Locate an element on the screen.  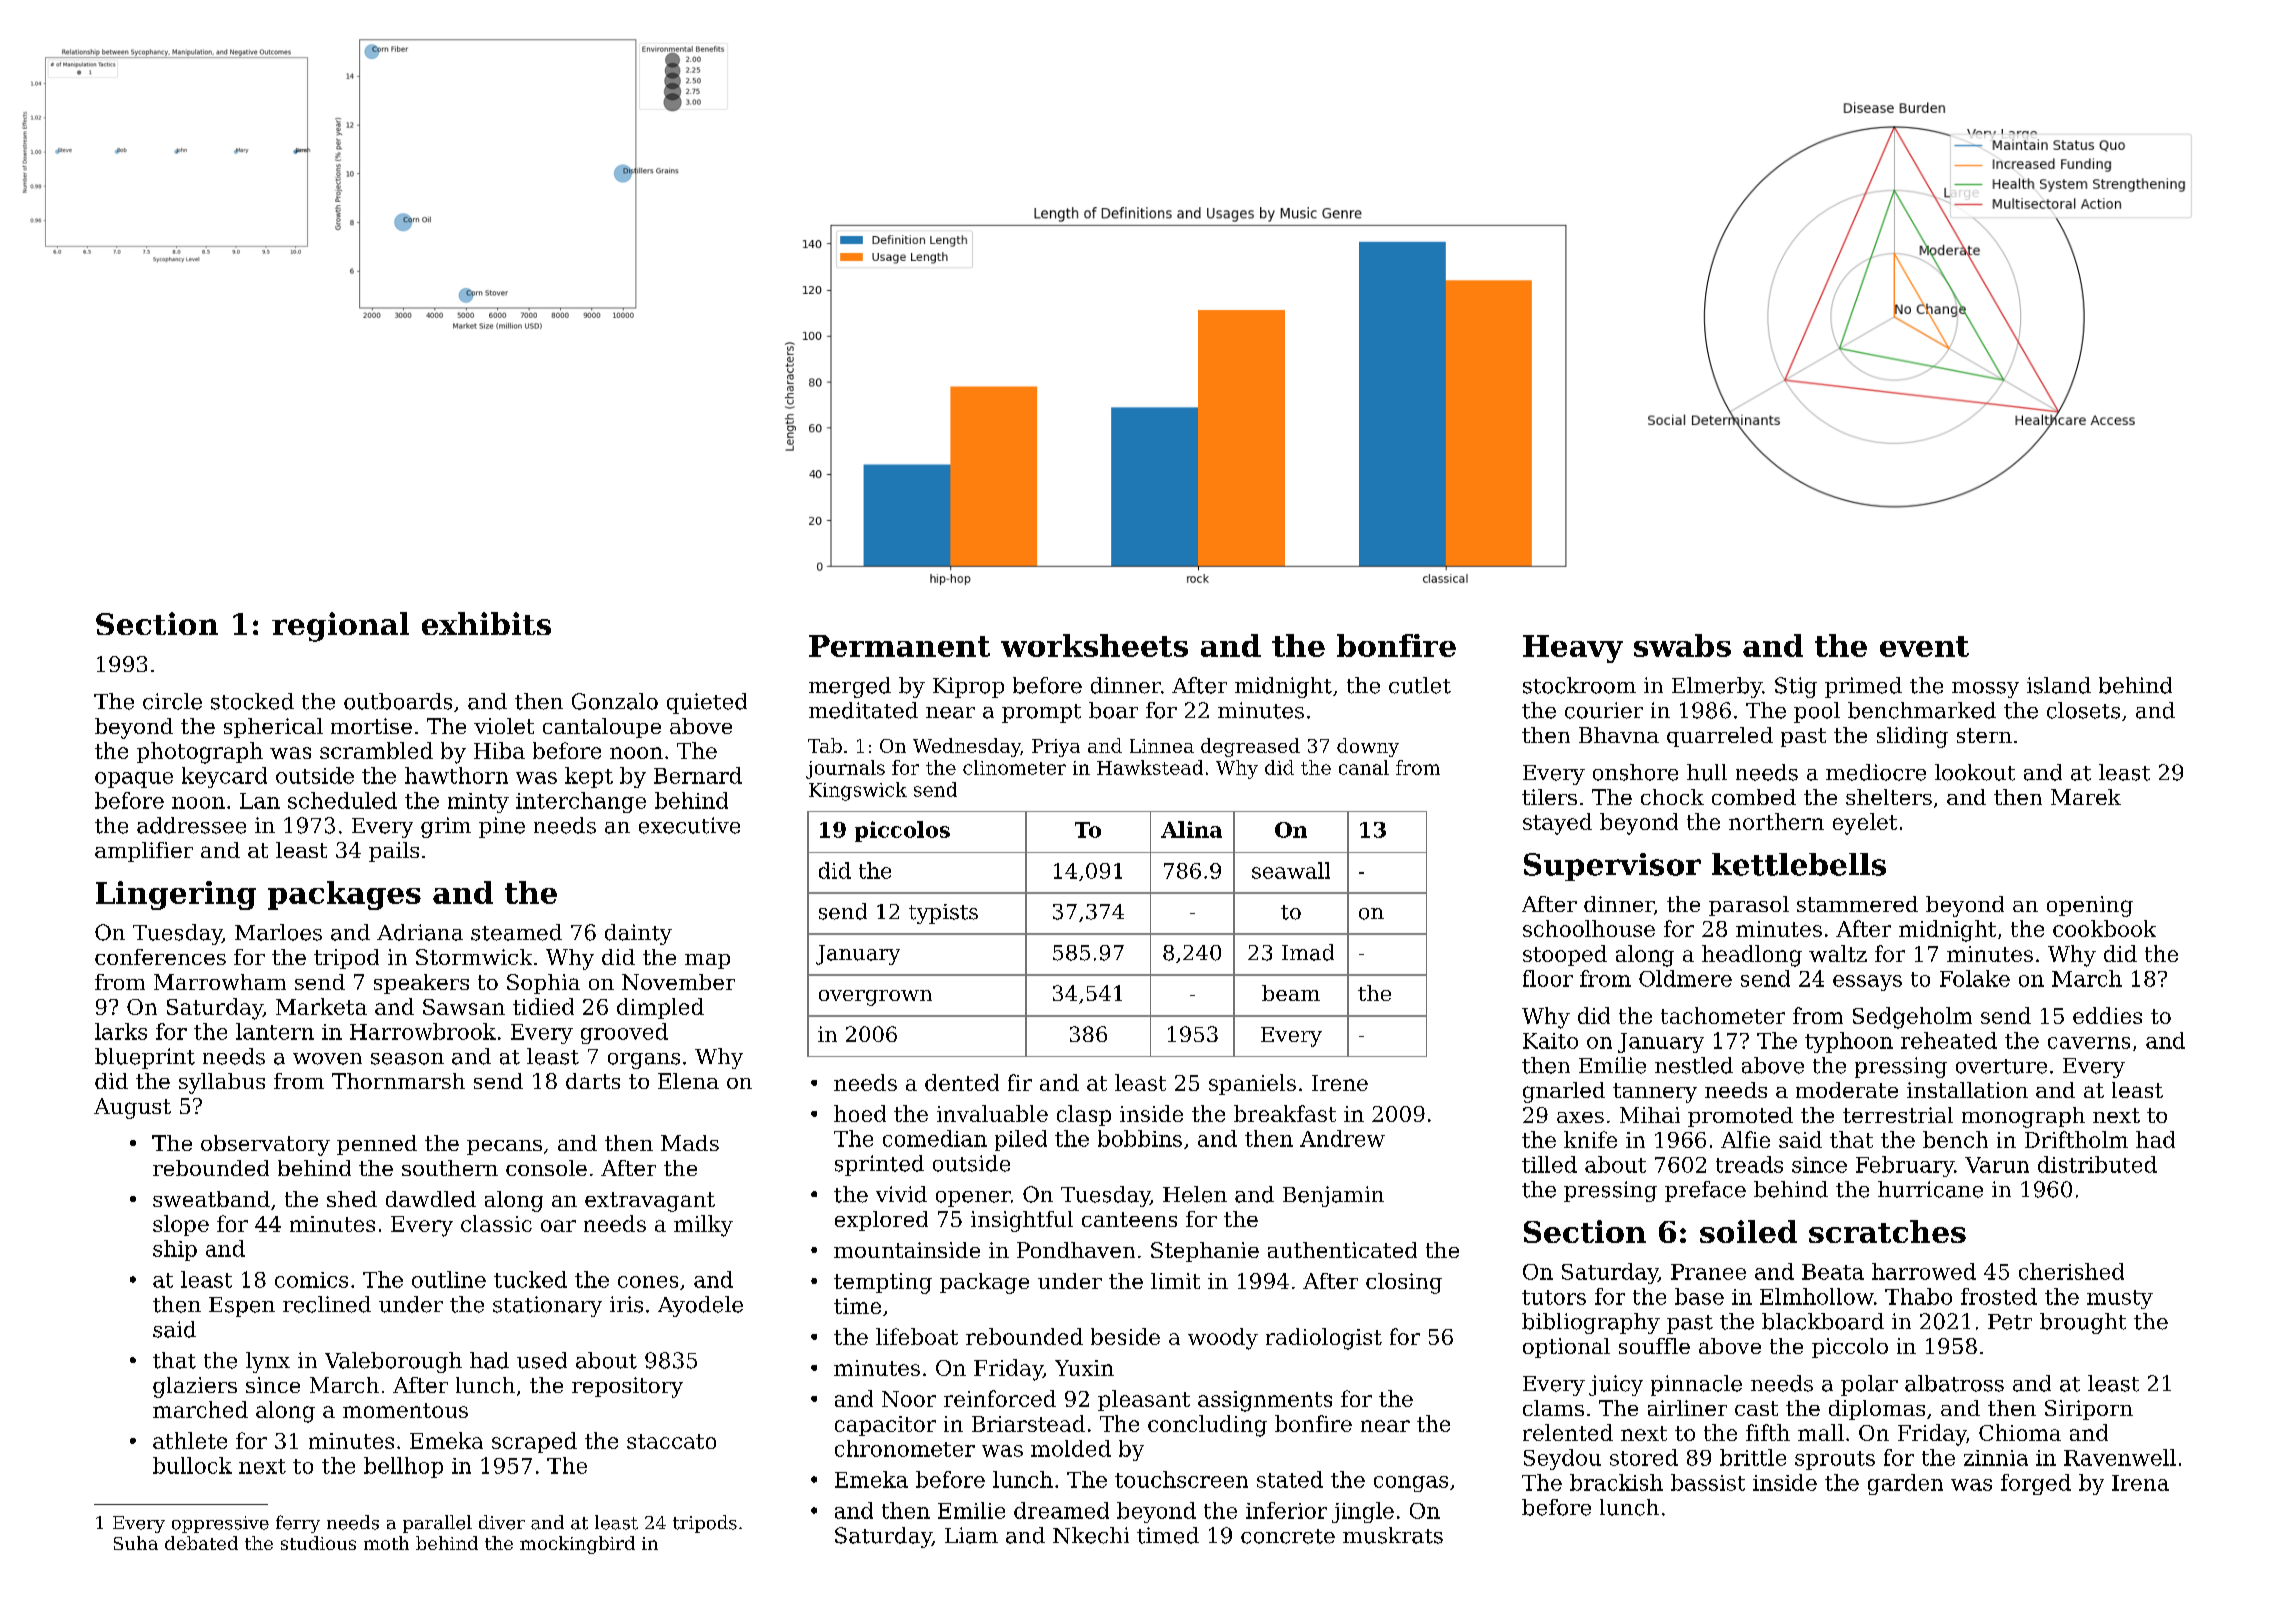
Hiba is located at coordinates (499, 750).
